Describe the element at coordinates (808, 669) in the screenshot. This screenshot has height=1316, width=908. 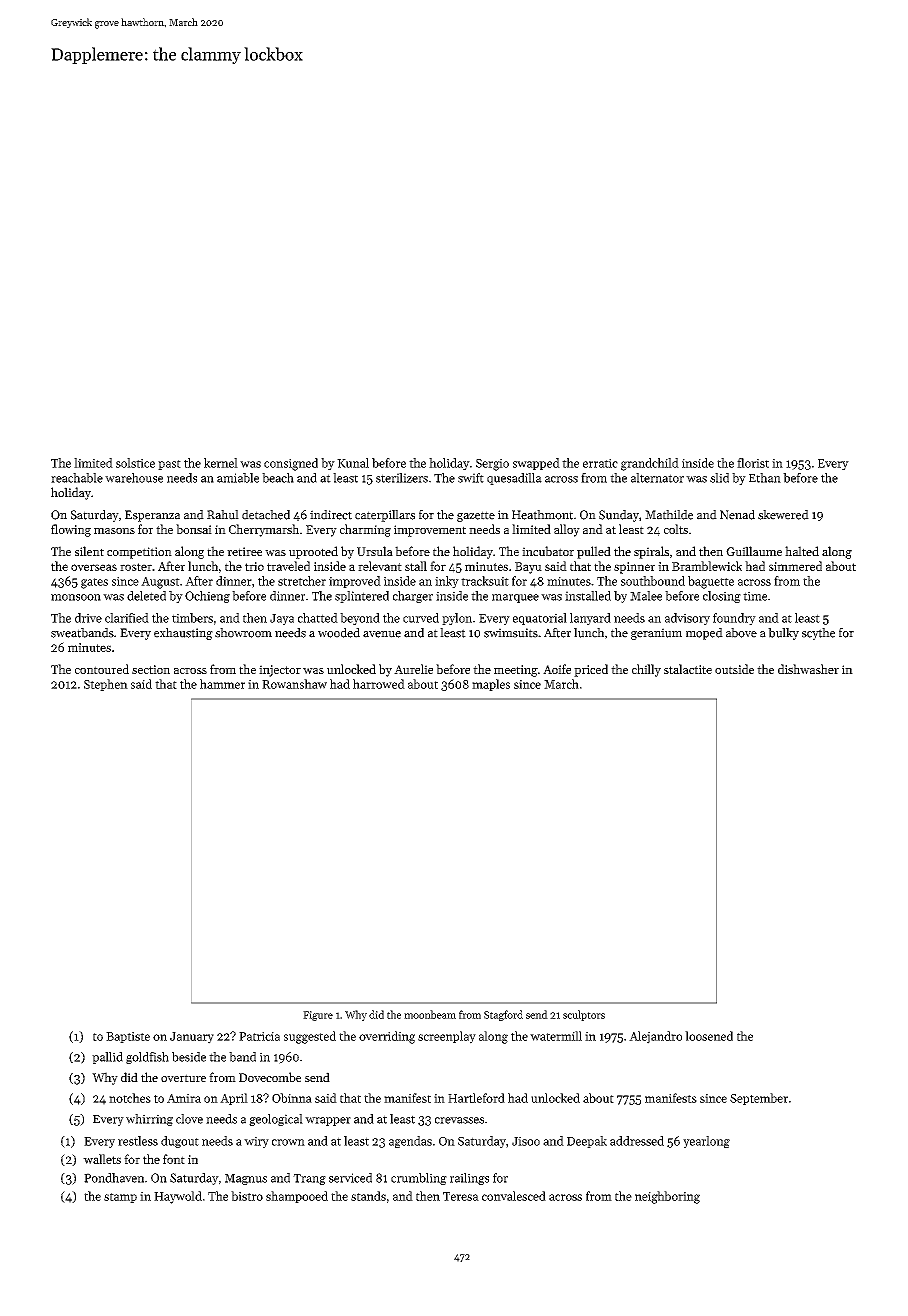
I see `dishwasher` at that location.
